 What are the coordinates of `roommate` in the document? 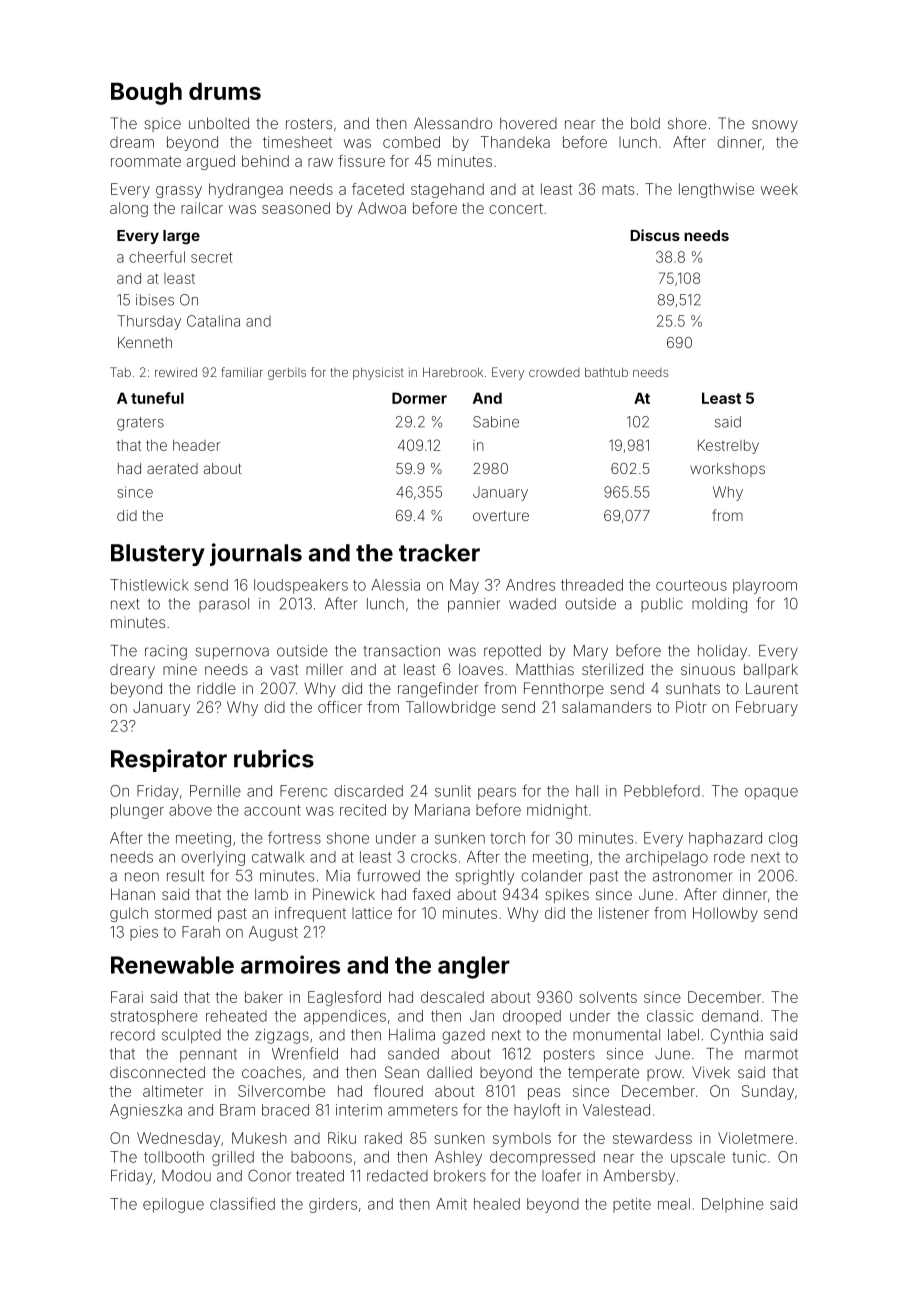 It's located at (146, 161).
